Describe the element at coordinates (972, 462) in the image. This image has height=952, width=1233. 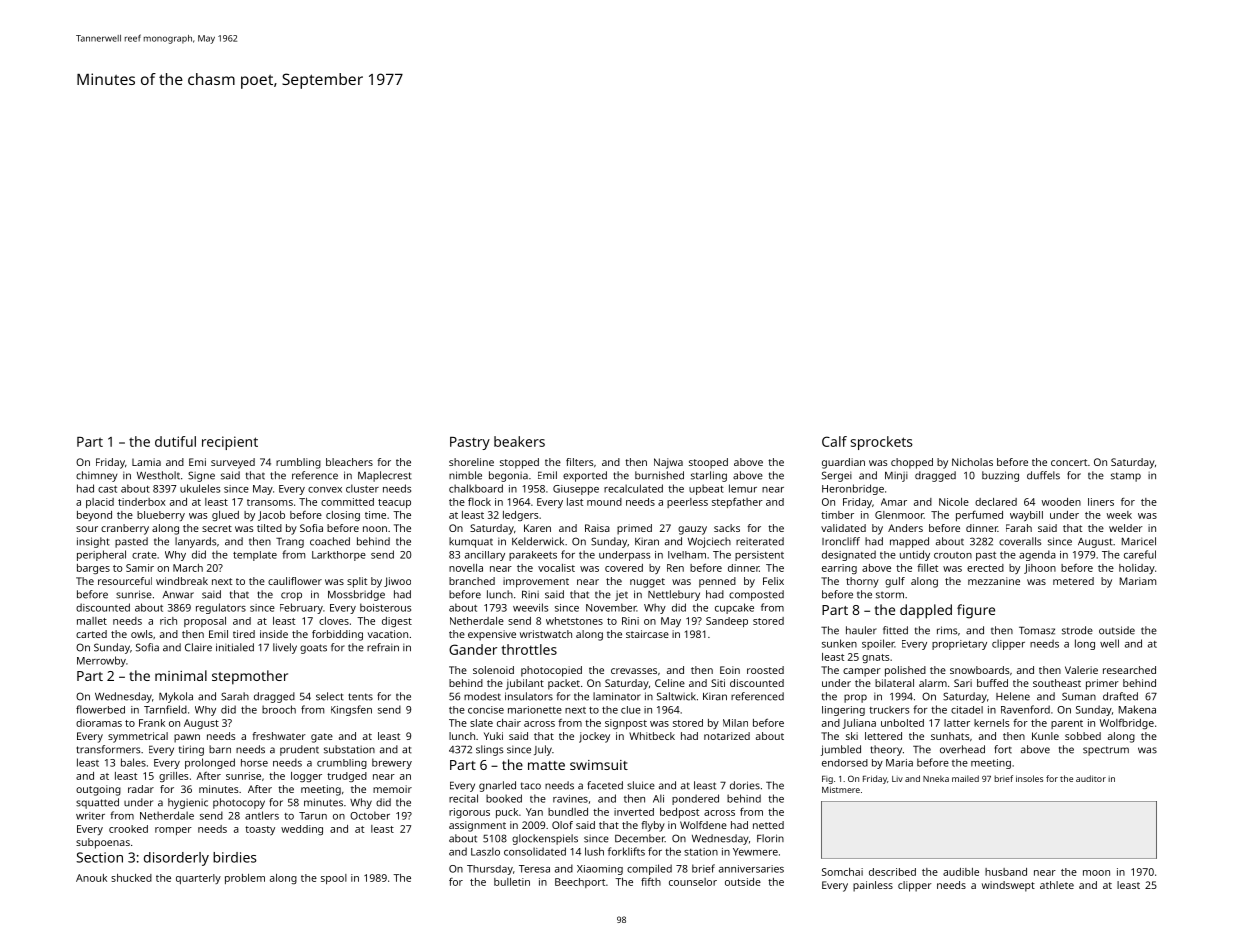
I see `Nicholas` at that location.
